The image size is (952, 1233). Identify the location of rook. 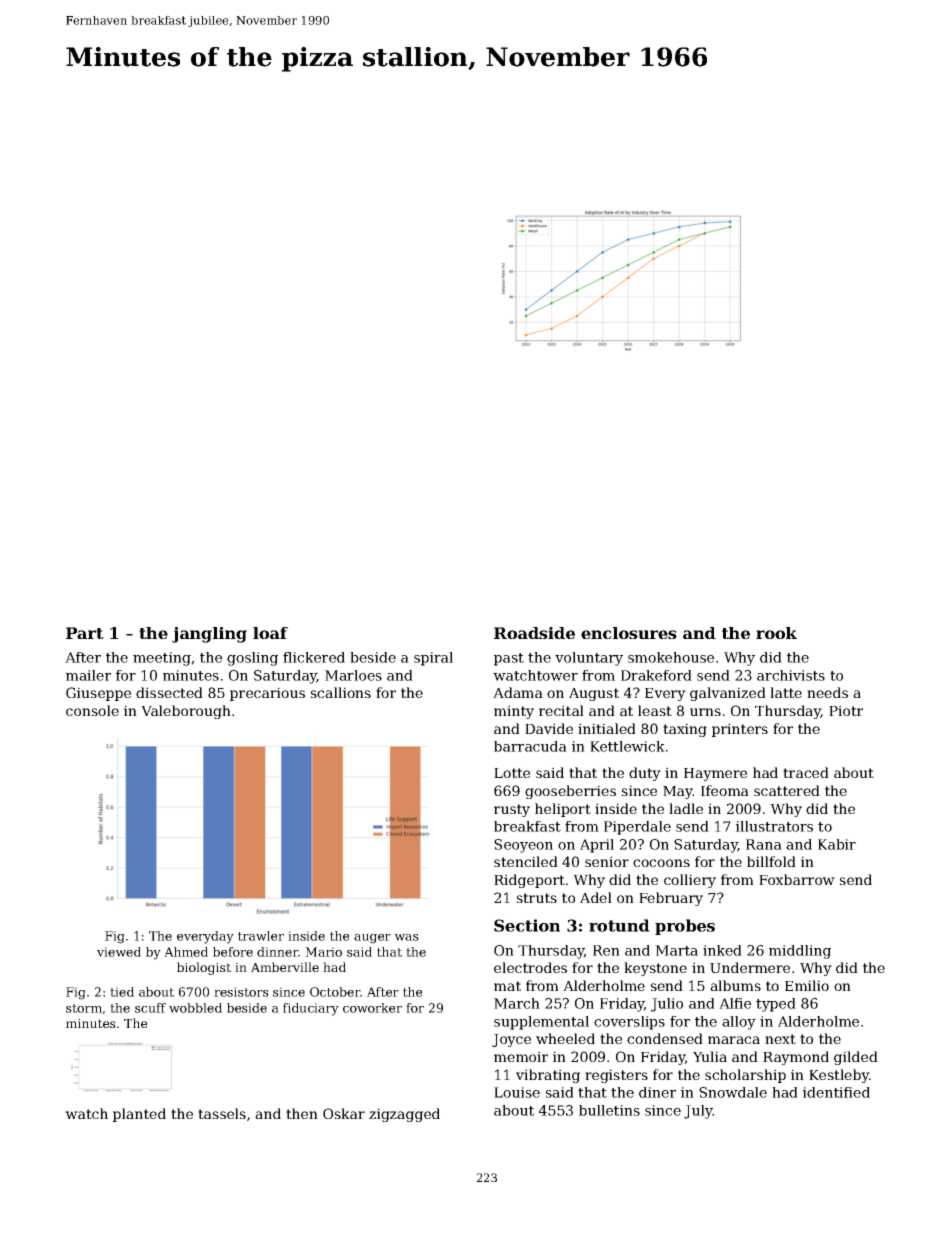
(776, 633).
